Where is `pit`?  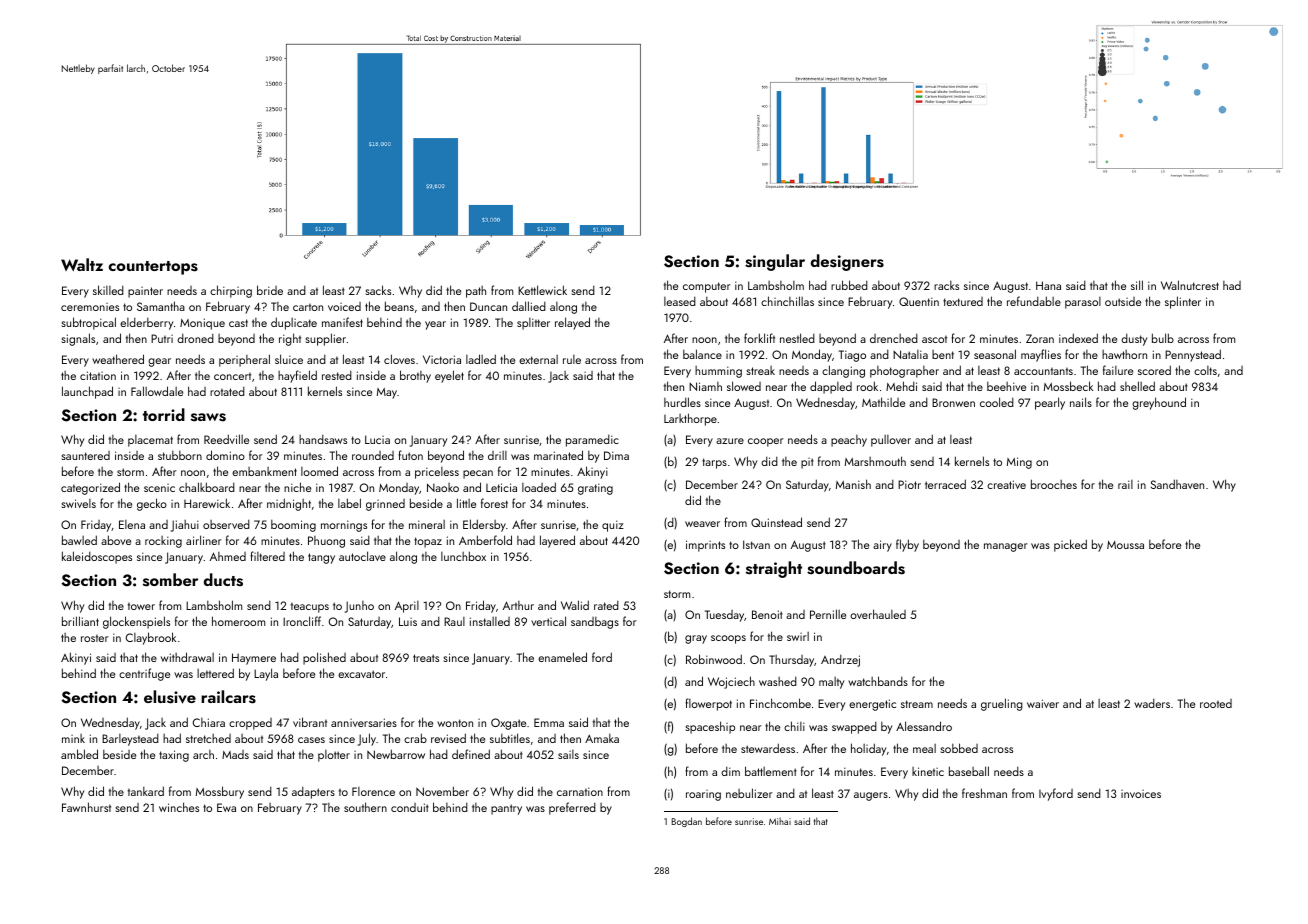 pit is located at coordinates (807, 463).
